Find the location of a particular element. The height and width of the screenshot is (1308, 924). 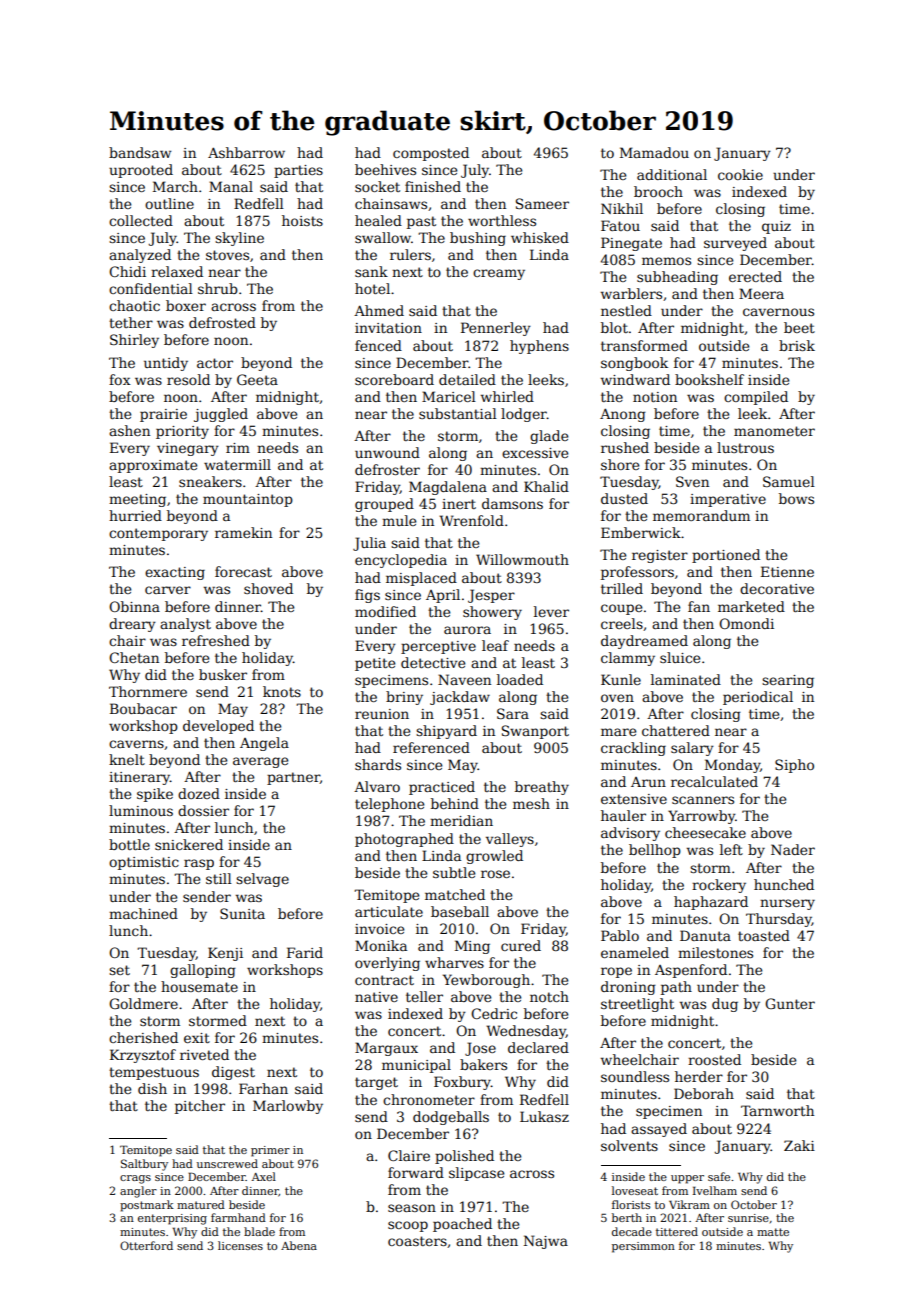

refreshed is located at coordinates (216, 640).
